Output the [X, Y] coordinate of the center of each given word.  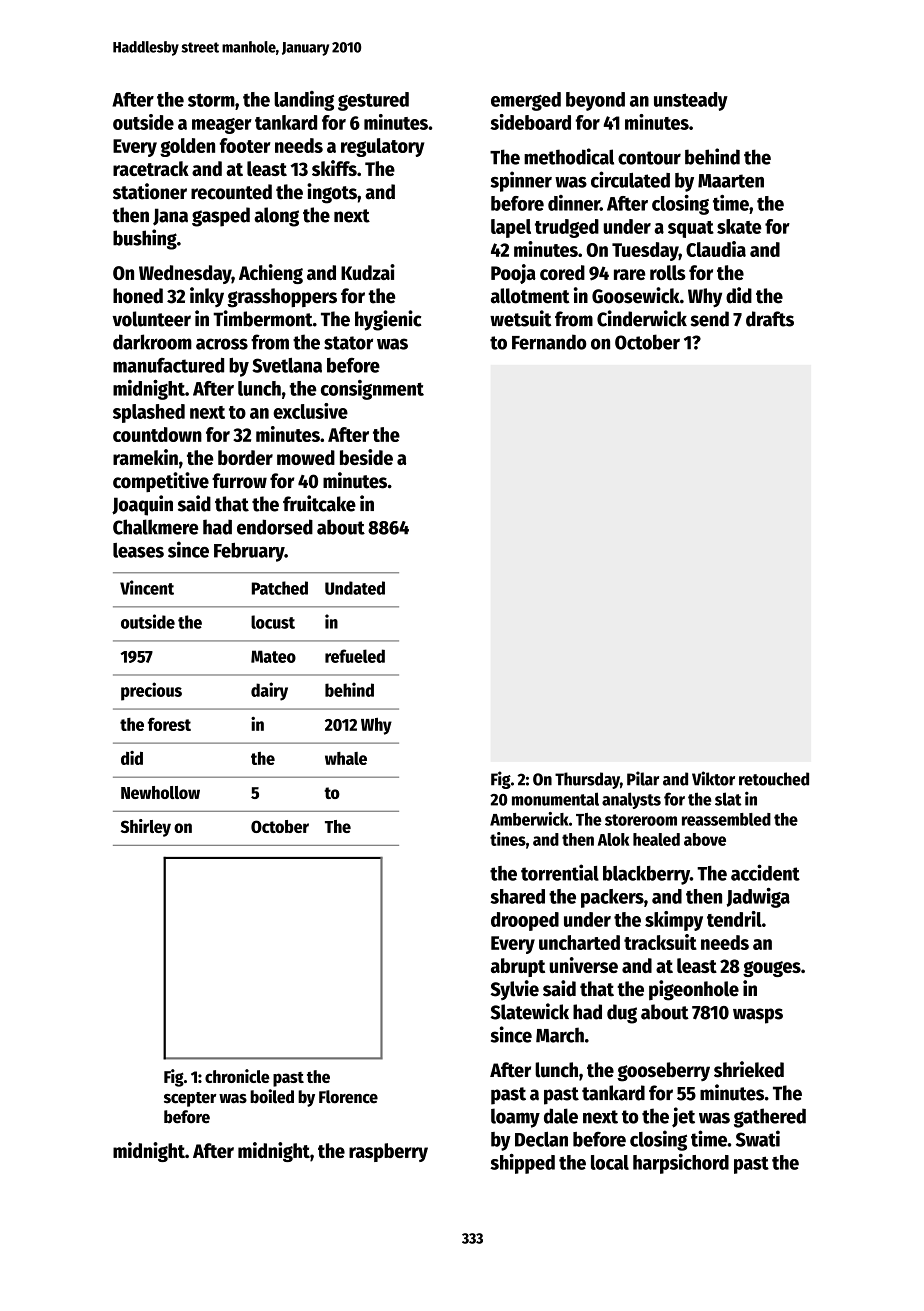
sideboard [530, 122]
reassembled [726, 819]
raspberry [388, 1152]
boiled [272, 1096]
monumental [555, 799]
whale [346, 758]
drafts [770, 319]
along [276, 217]
